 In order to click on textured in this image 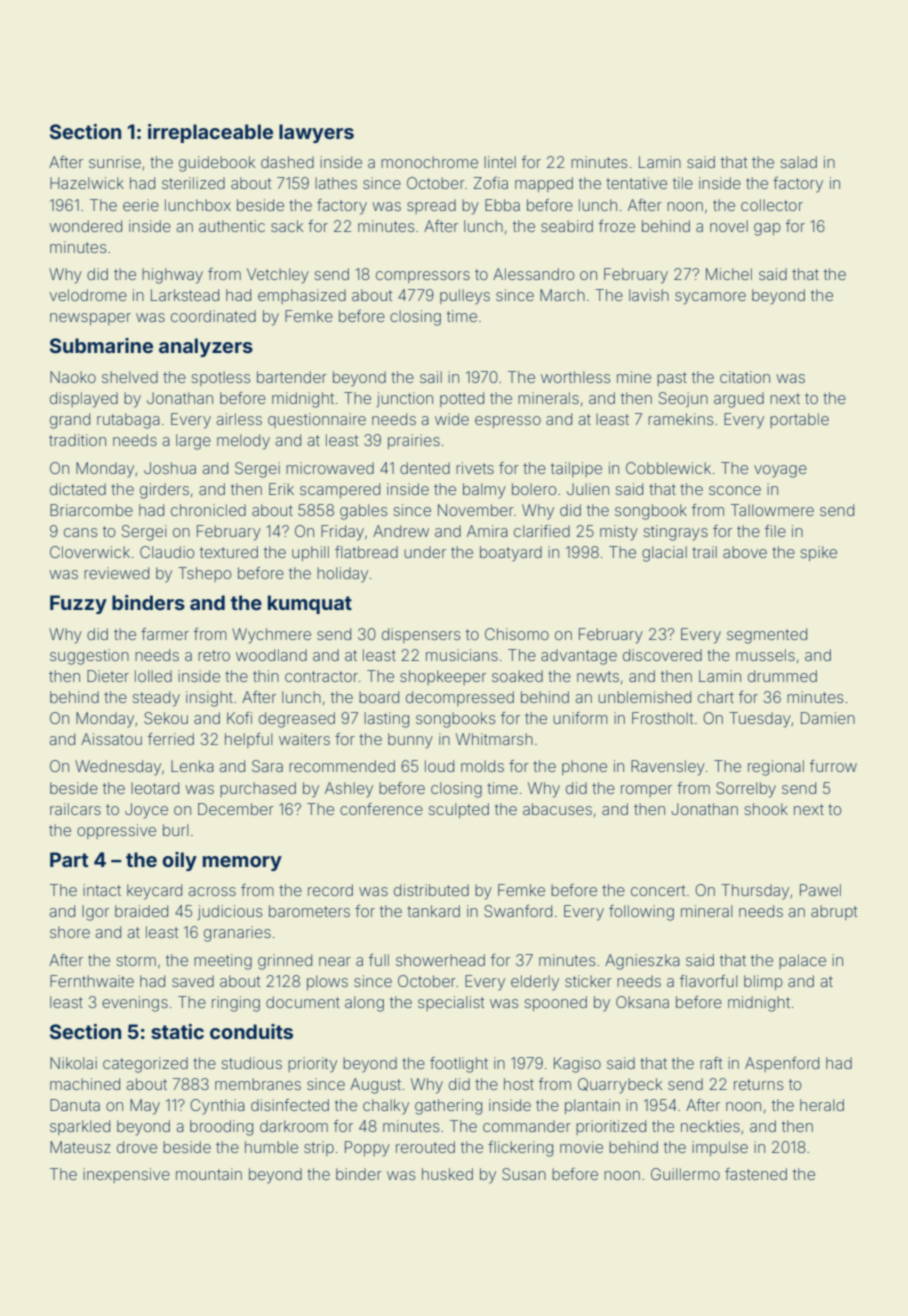, I will do `click(229, 552)`.
